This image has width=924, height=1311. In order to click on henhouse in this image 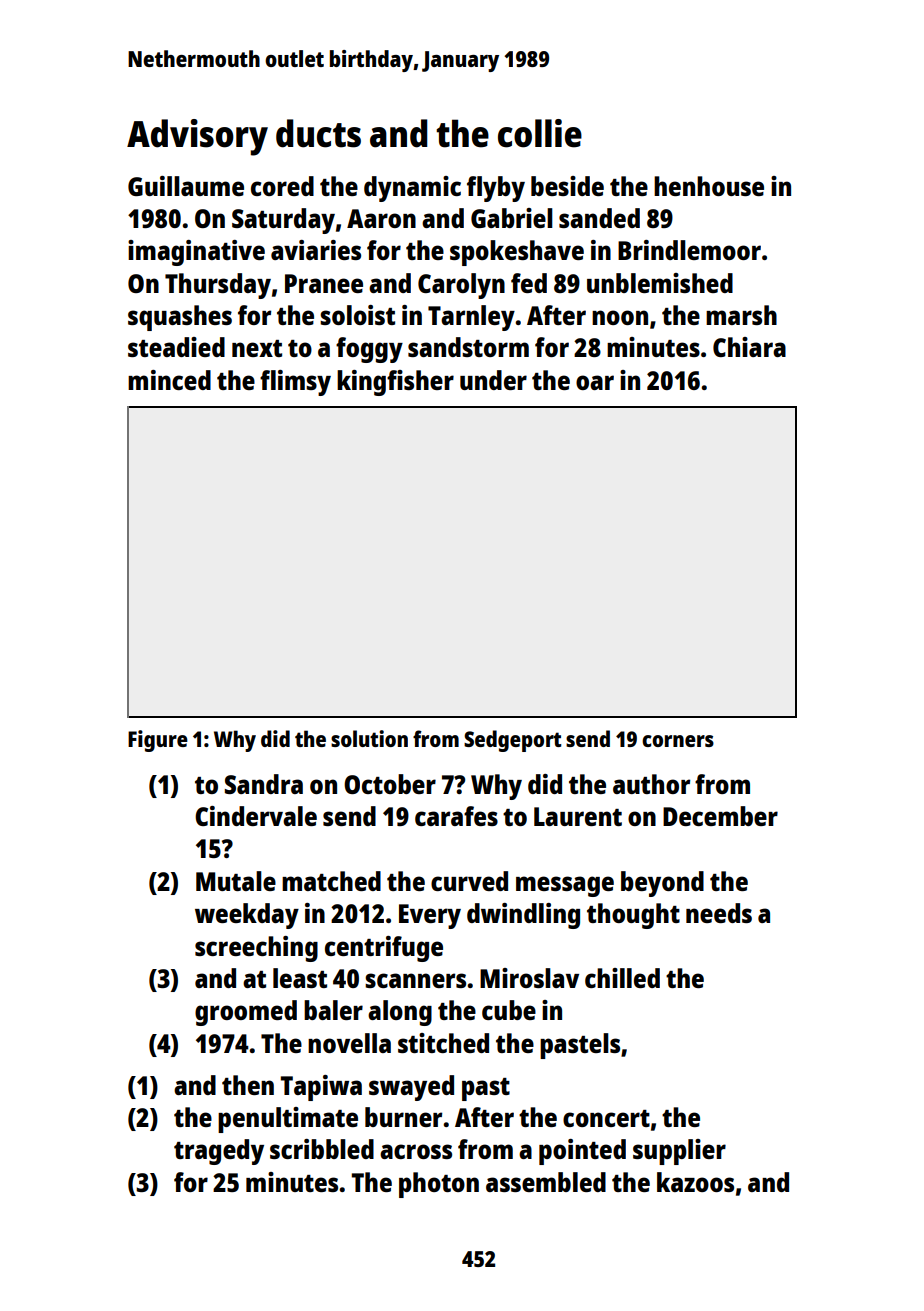, I will do `click(709, 186)`.
